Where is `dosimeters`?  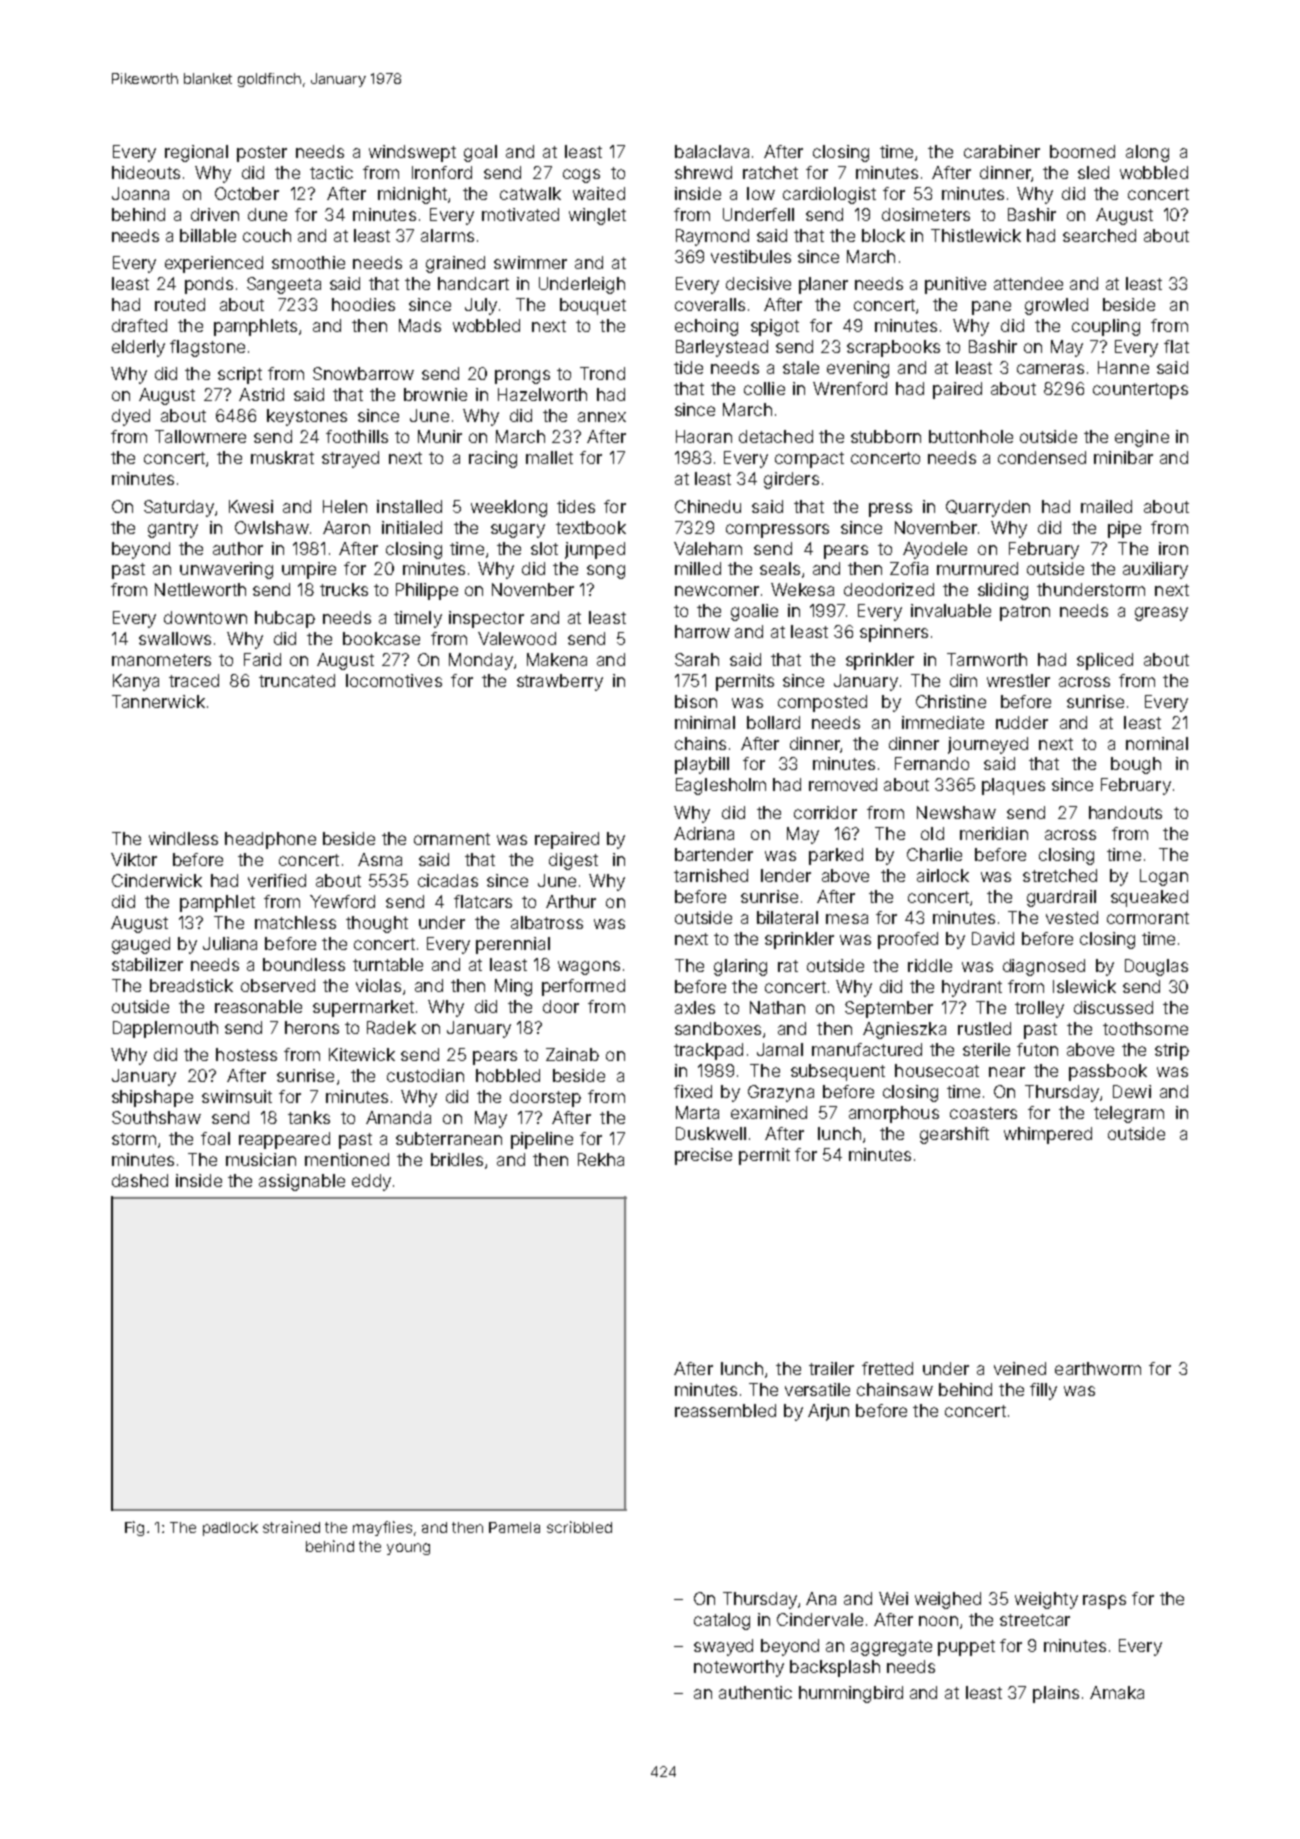 dosimeters is located at coordinates (926, 214).
